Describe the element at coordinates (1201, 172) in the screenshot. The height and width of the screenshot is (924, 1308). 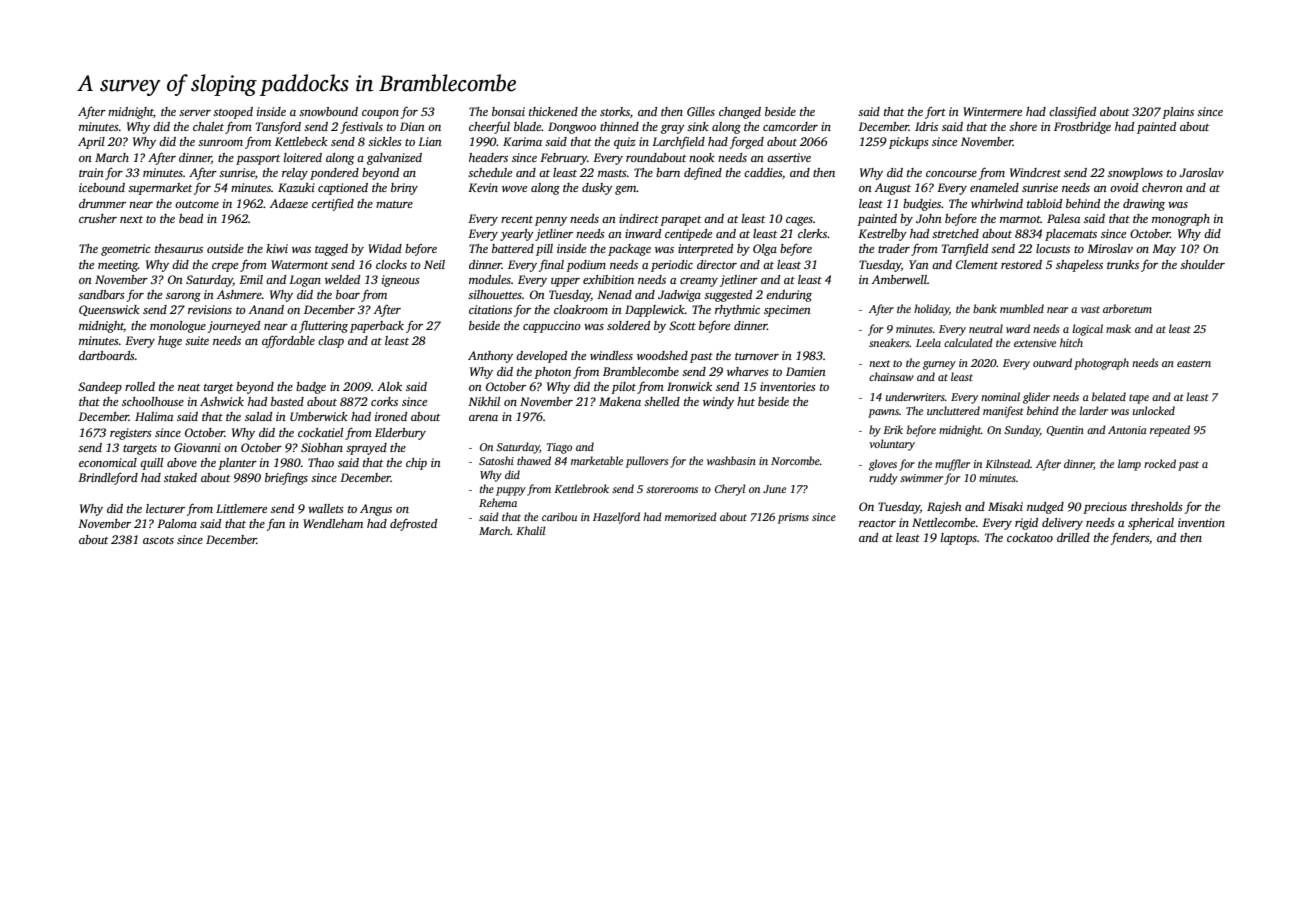
I see `Jaroslav` at that location.
